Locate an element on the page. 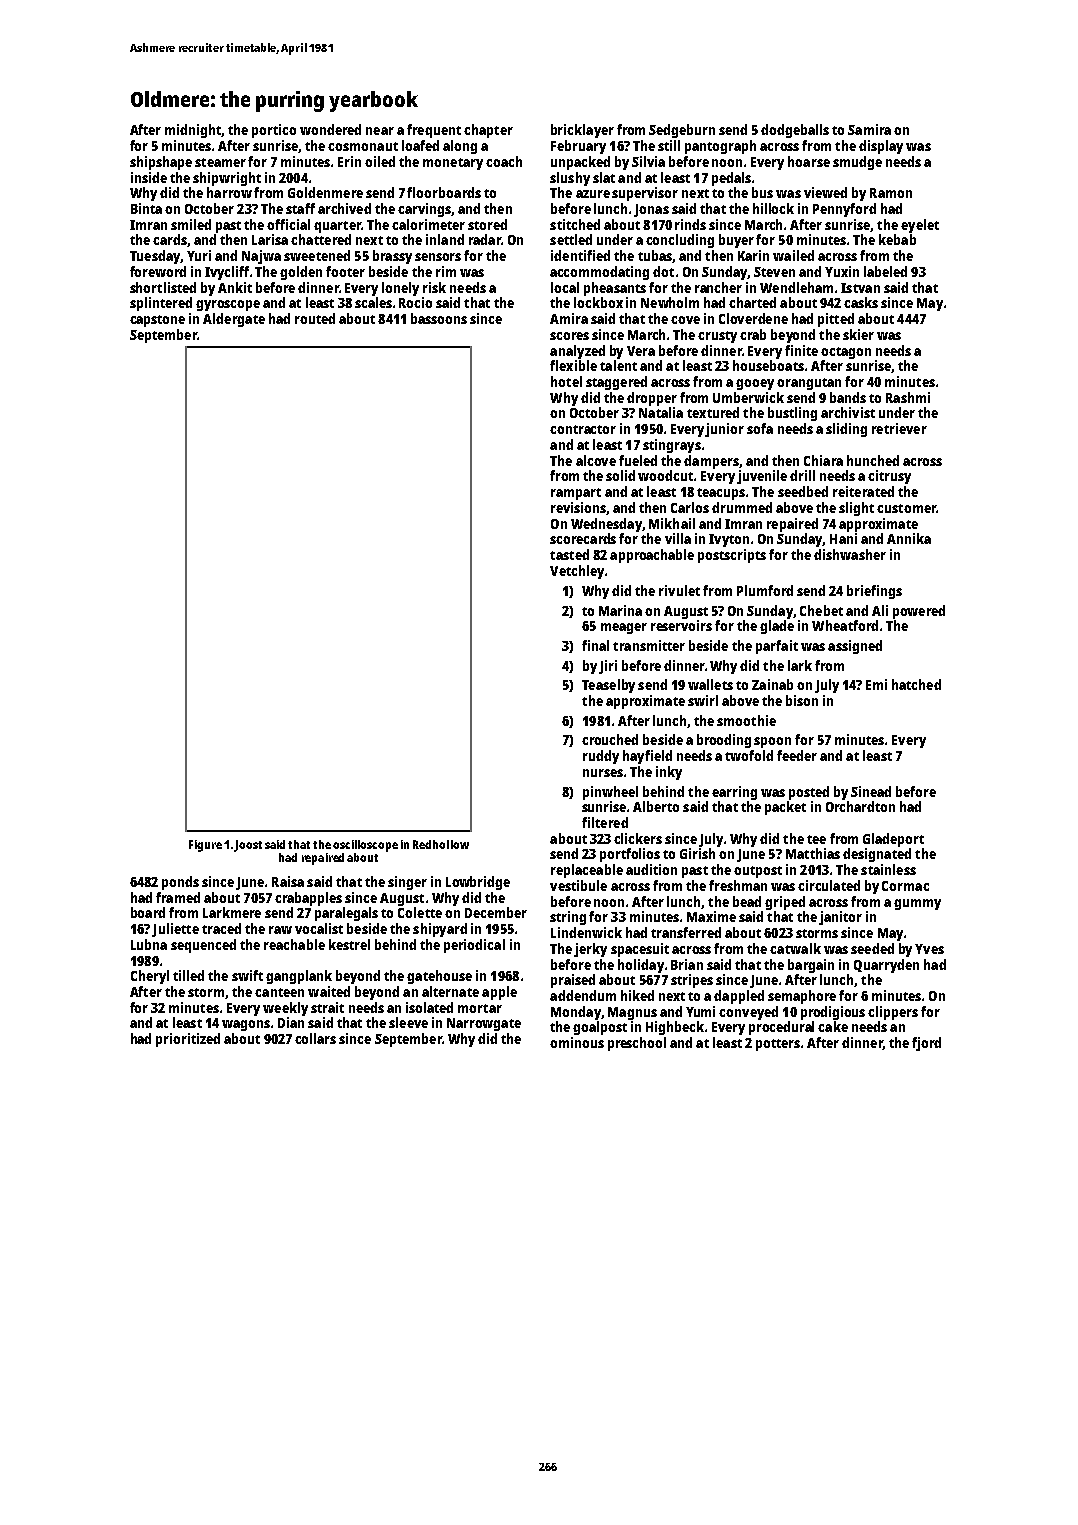 This image has width=1078, height=1525. fjord is located at coordinates (926, 1044).
